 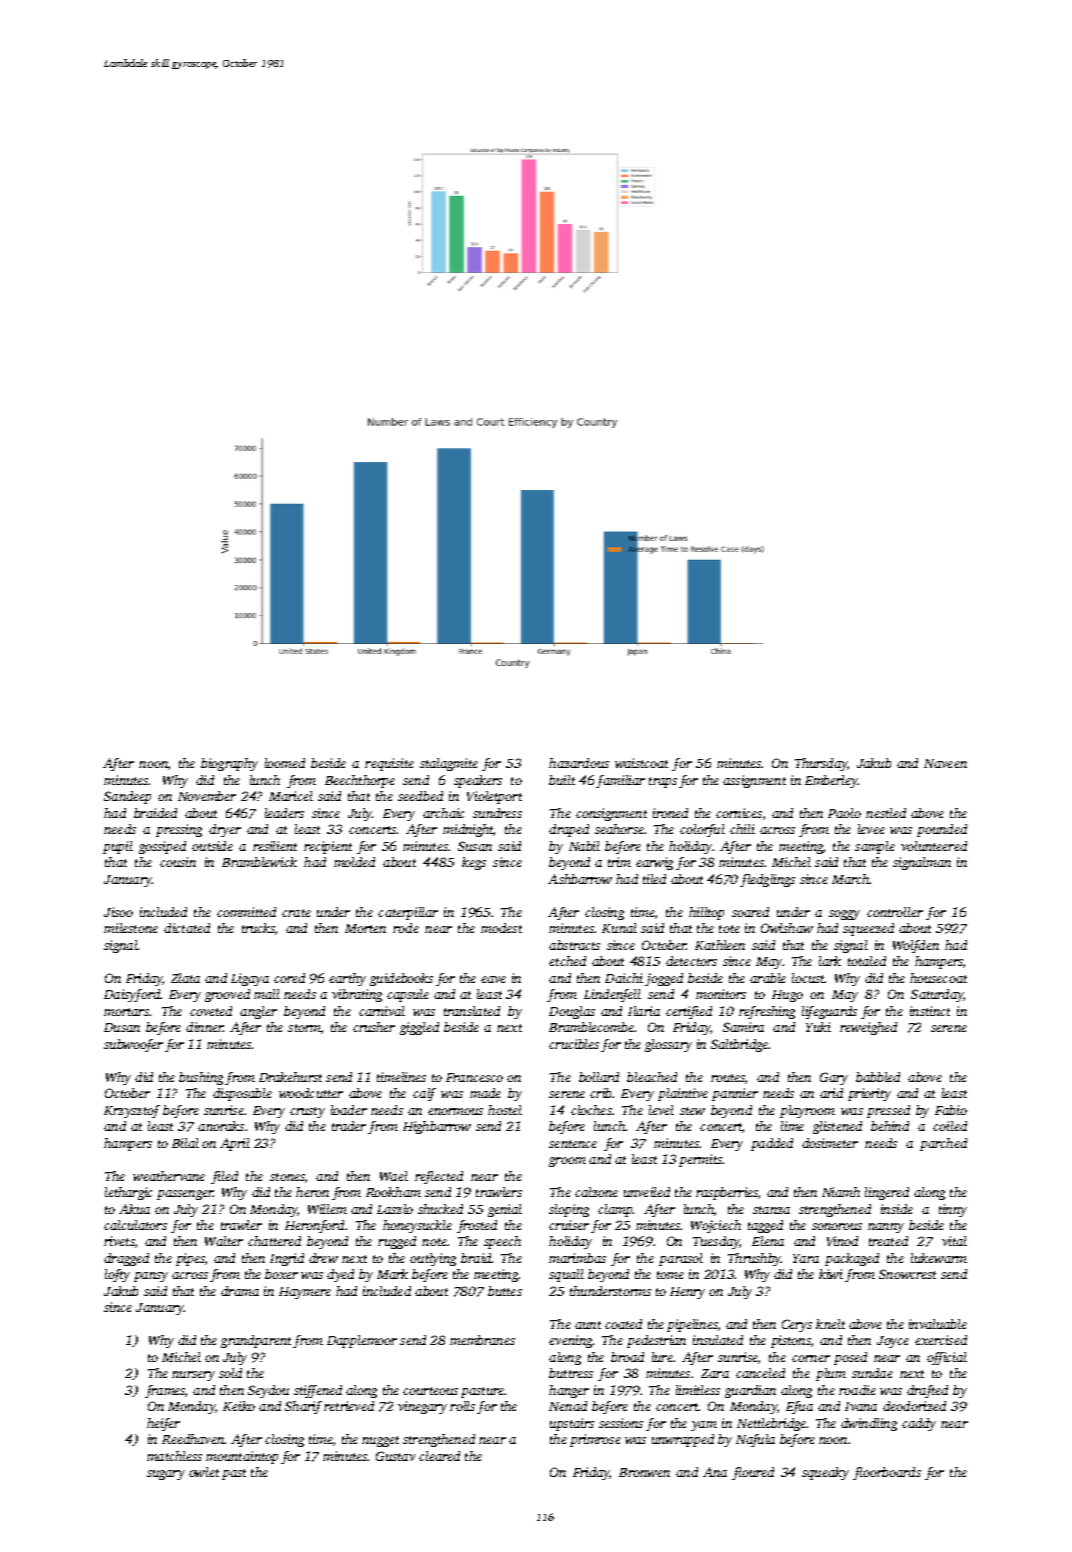 What do you see at coordinates (204, 1472) in the screenshot?
I see `owlet` at bounding box center [204, 1472].
